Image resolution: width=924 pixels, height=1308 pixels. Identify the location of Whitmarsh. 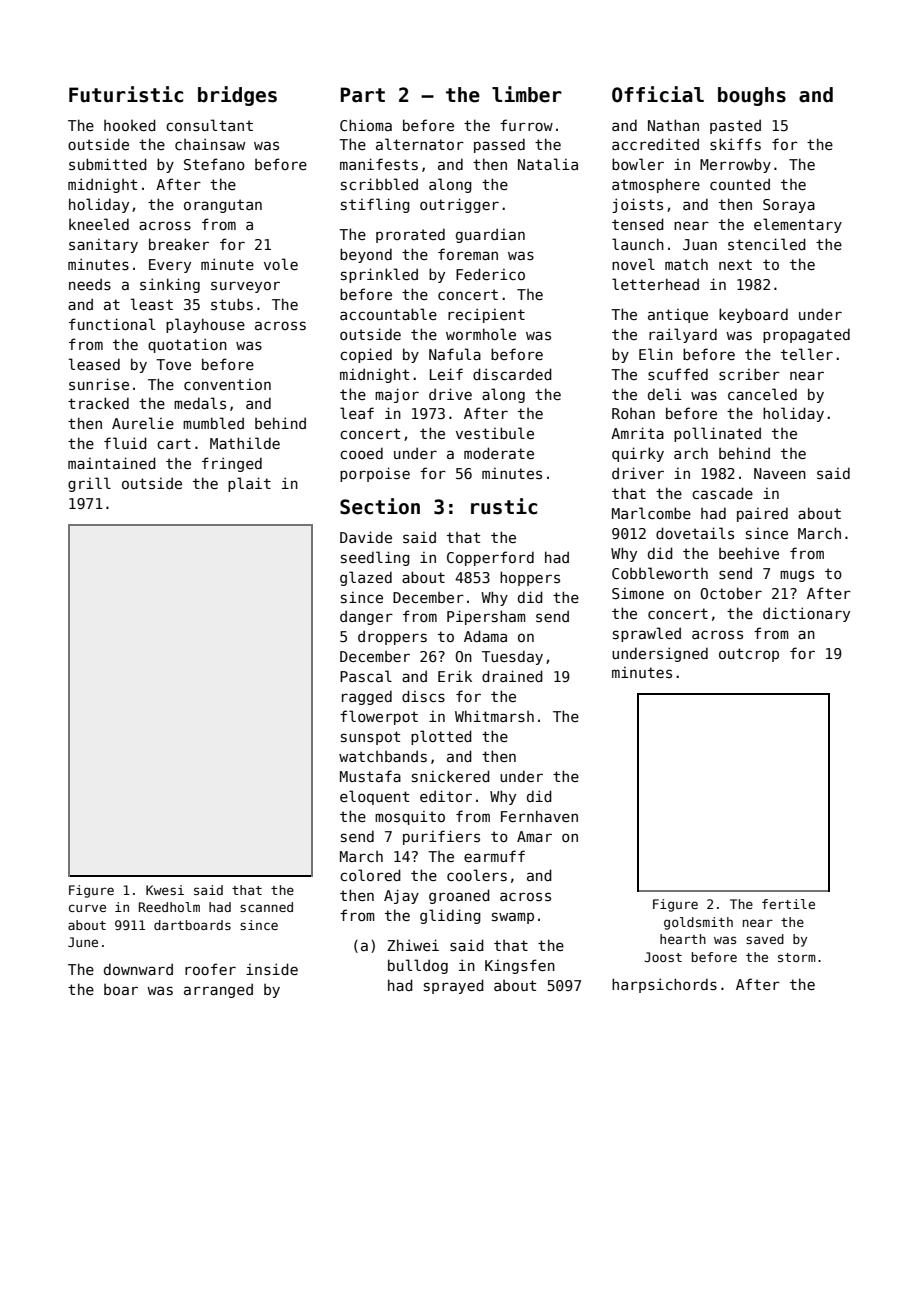
(494, 716).
